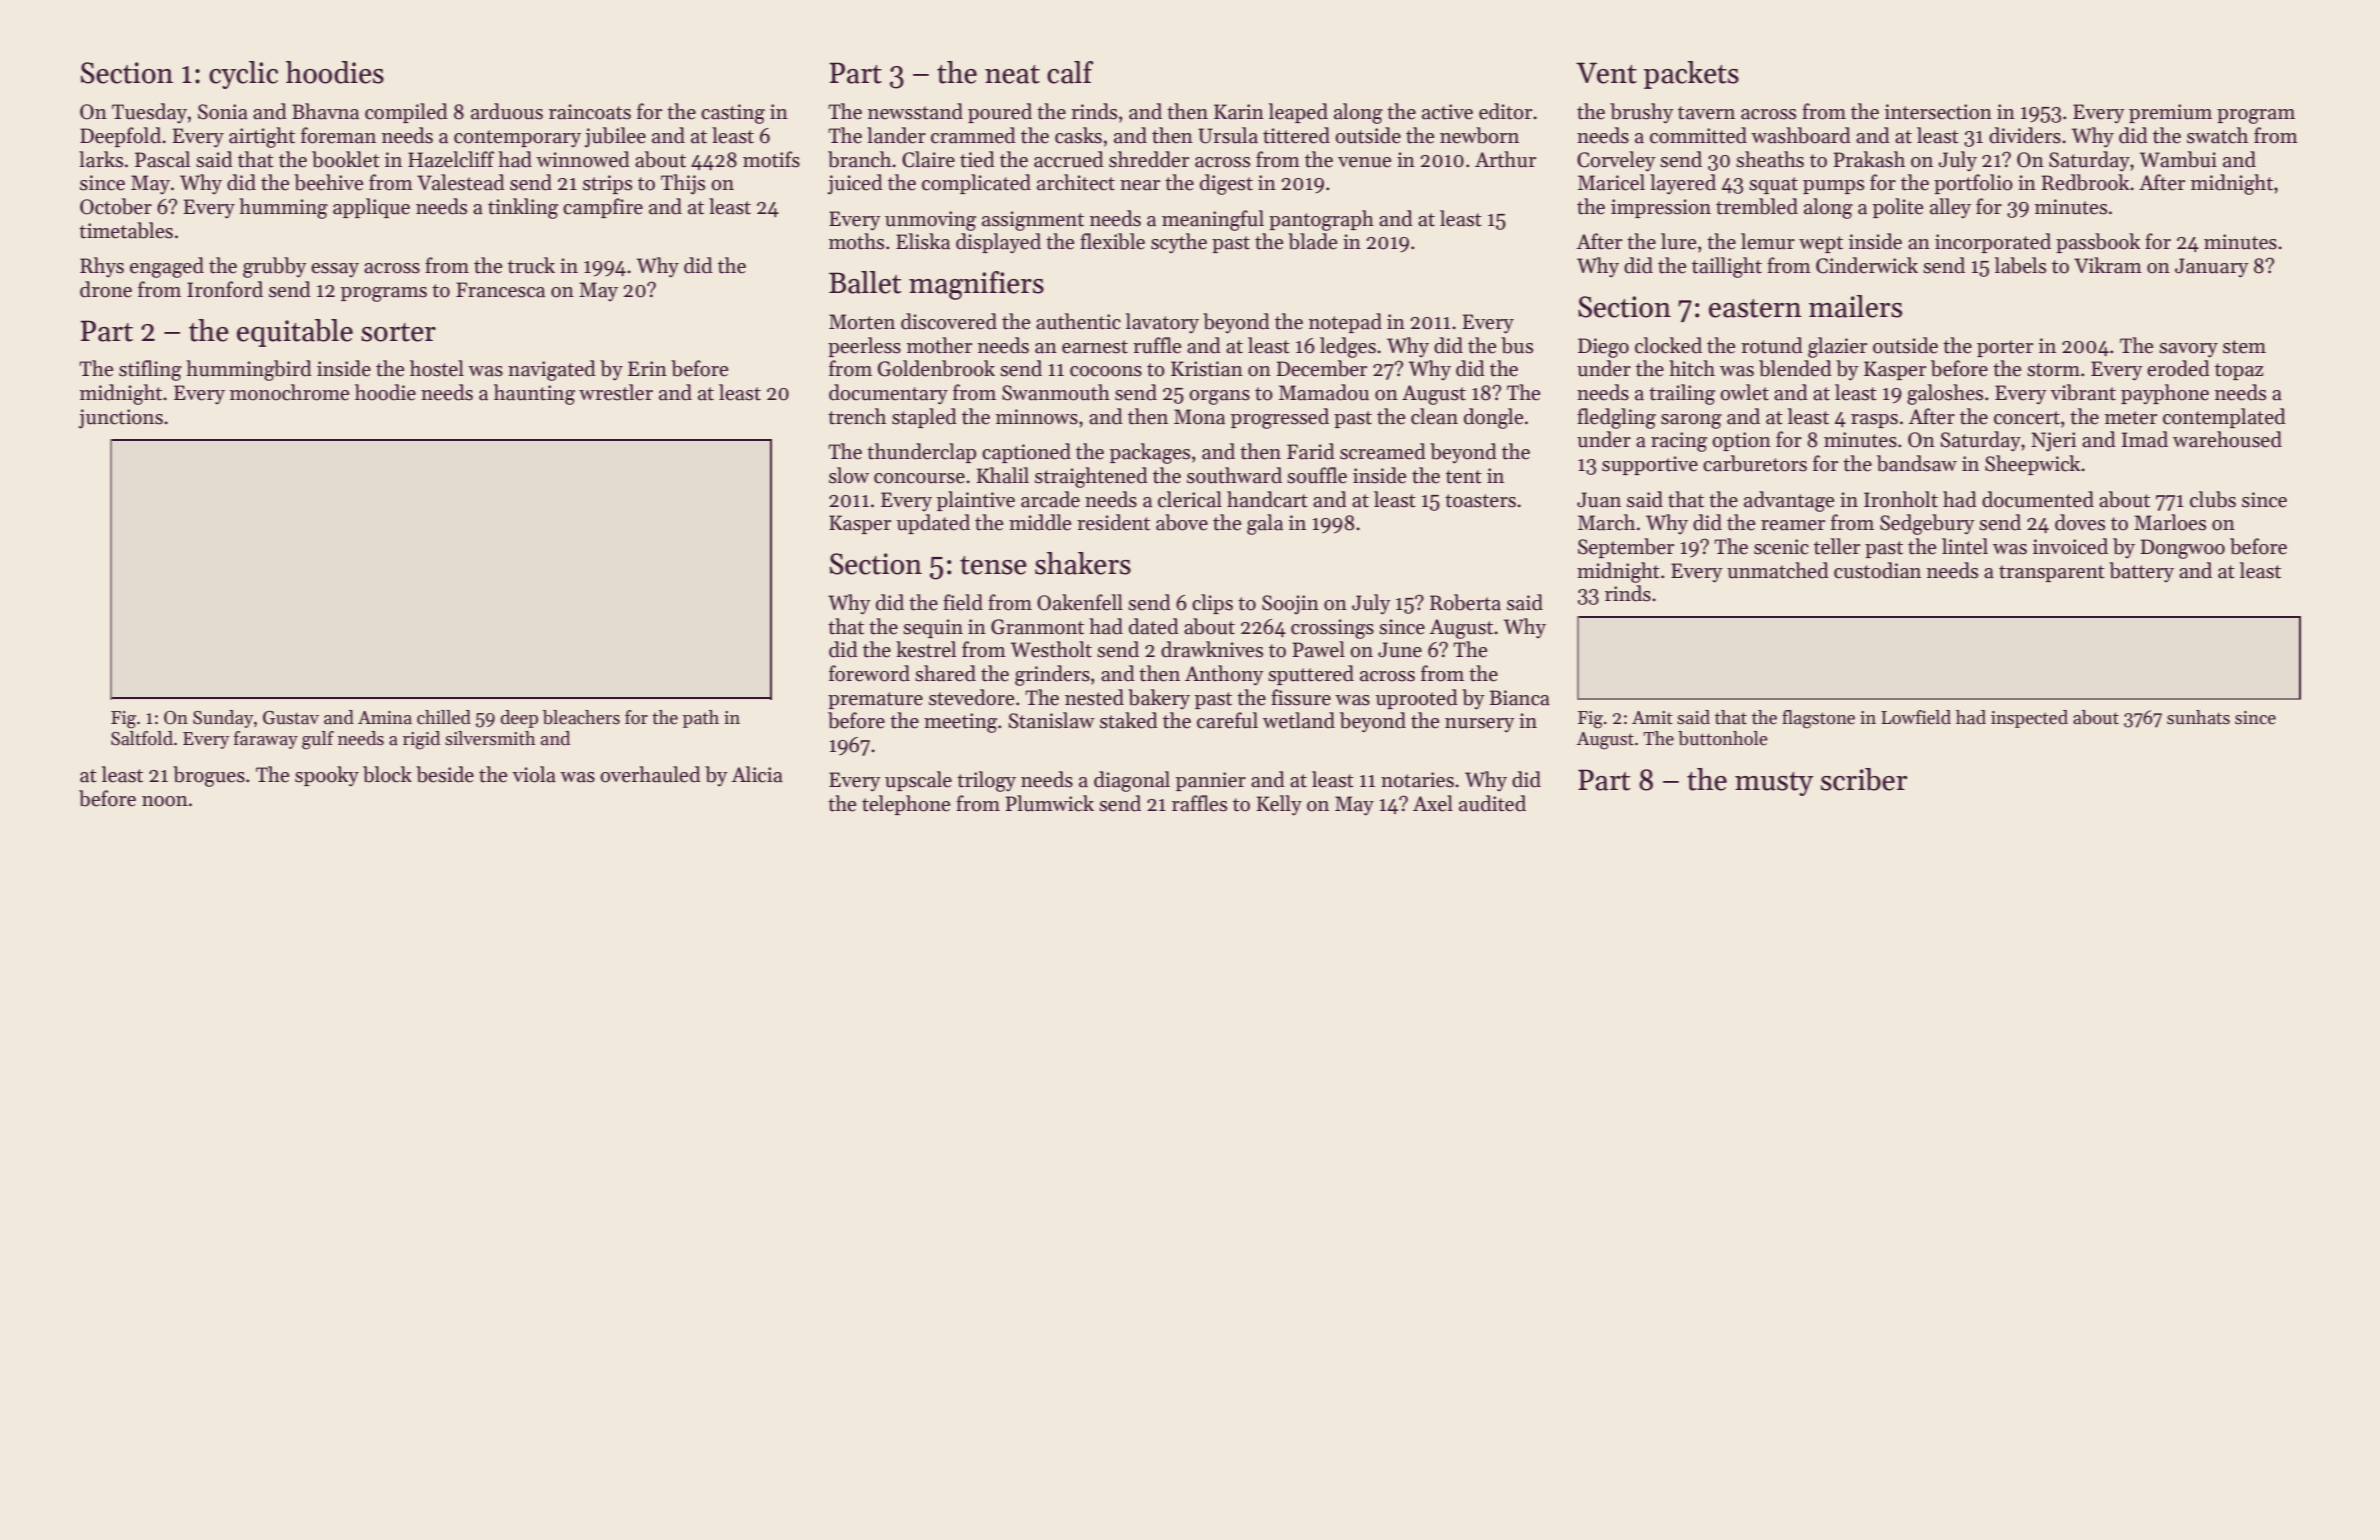 Image resolution: width=2380 pixels, height=1540 pixels. I want to click on battery, so click(2141, 572).
